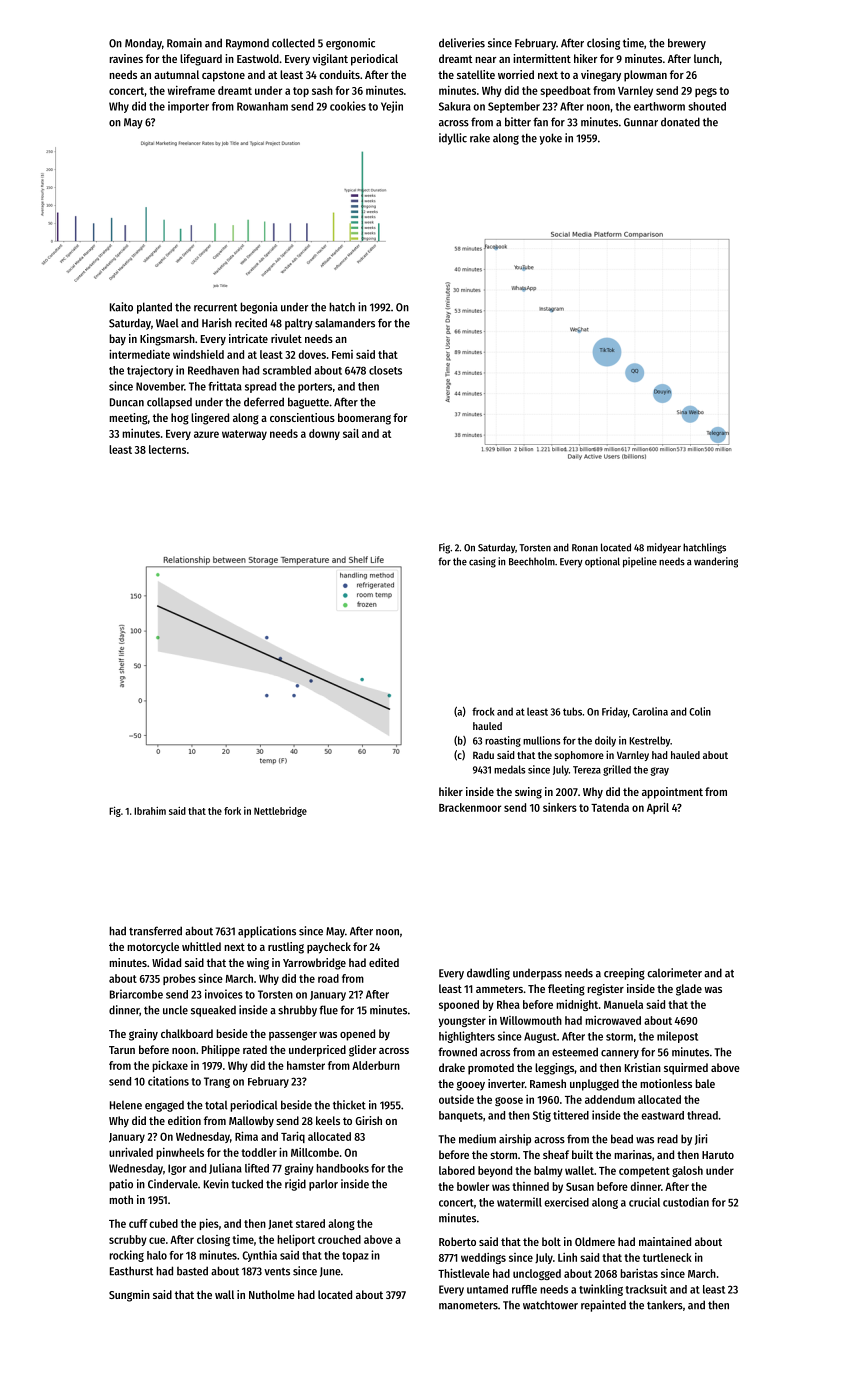 The image size is (849, 1400). Describe the element at coordinates (129, 1296) in the screenshot. I see `Sungmin` at that location.
